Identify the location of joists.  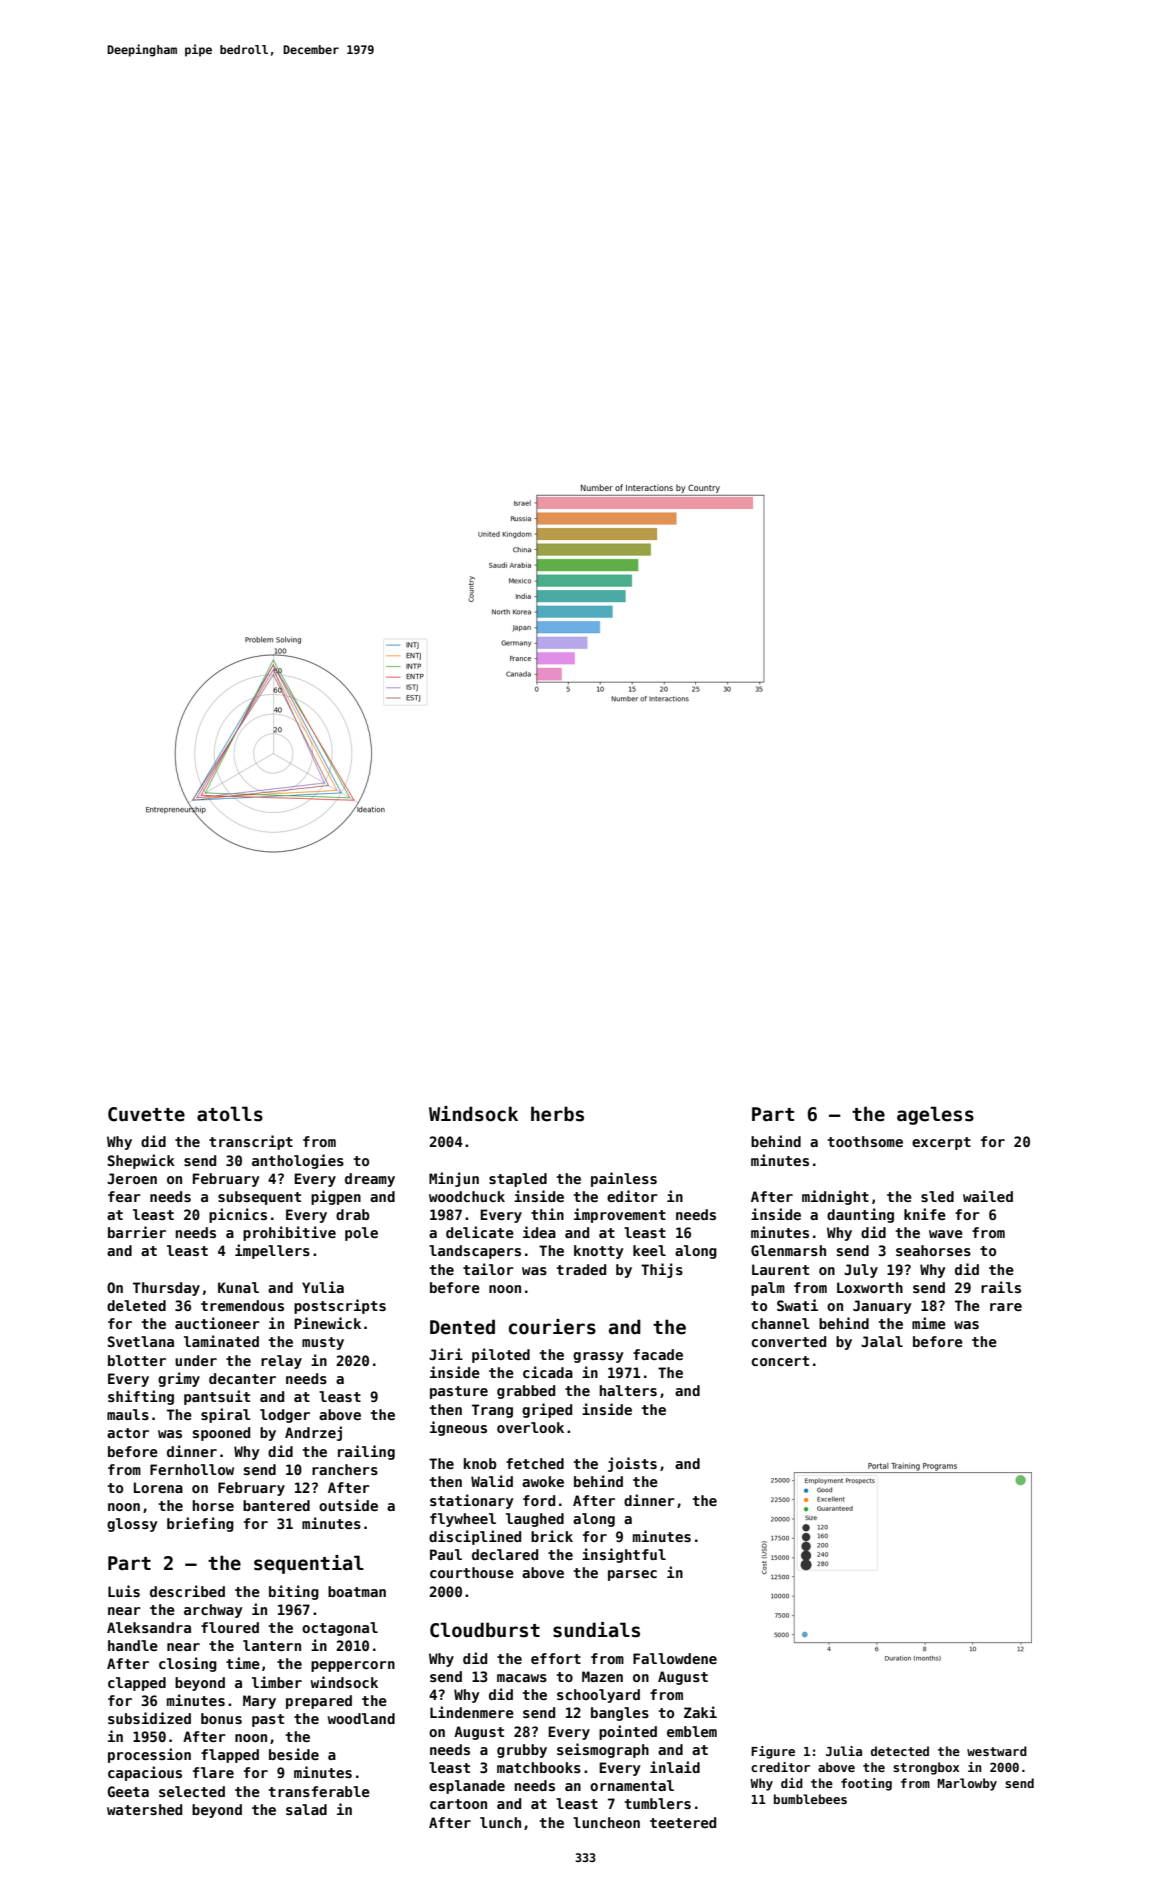
(632, 1464).
